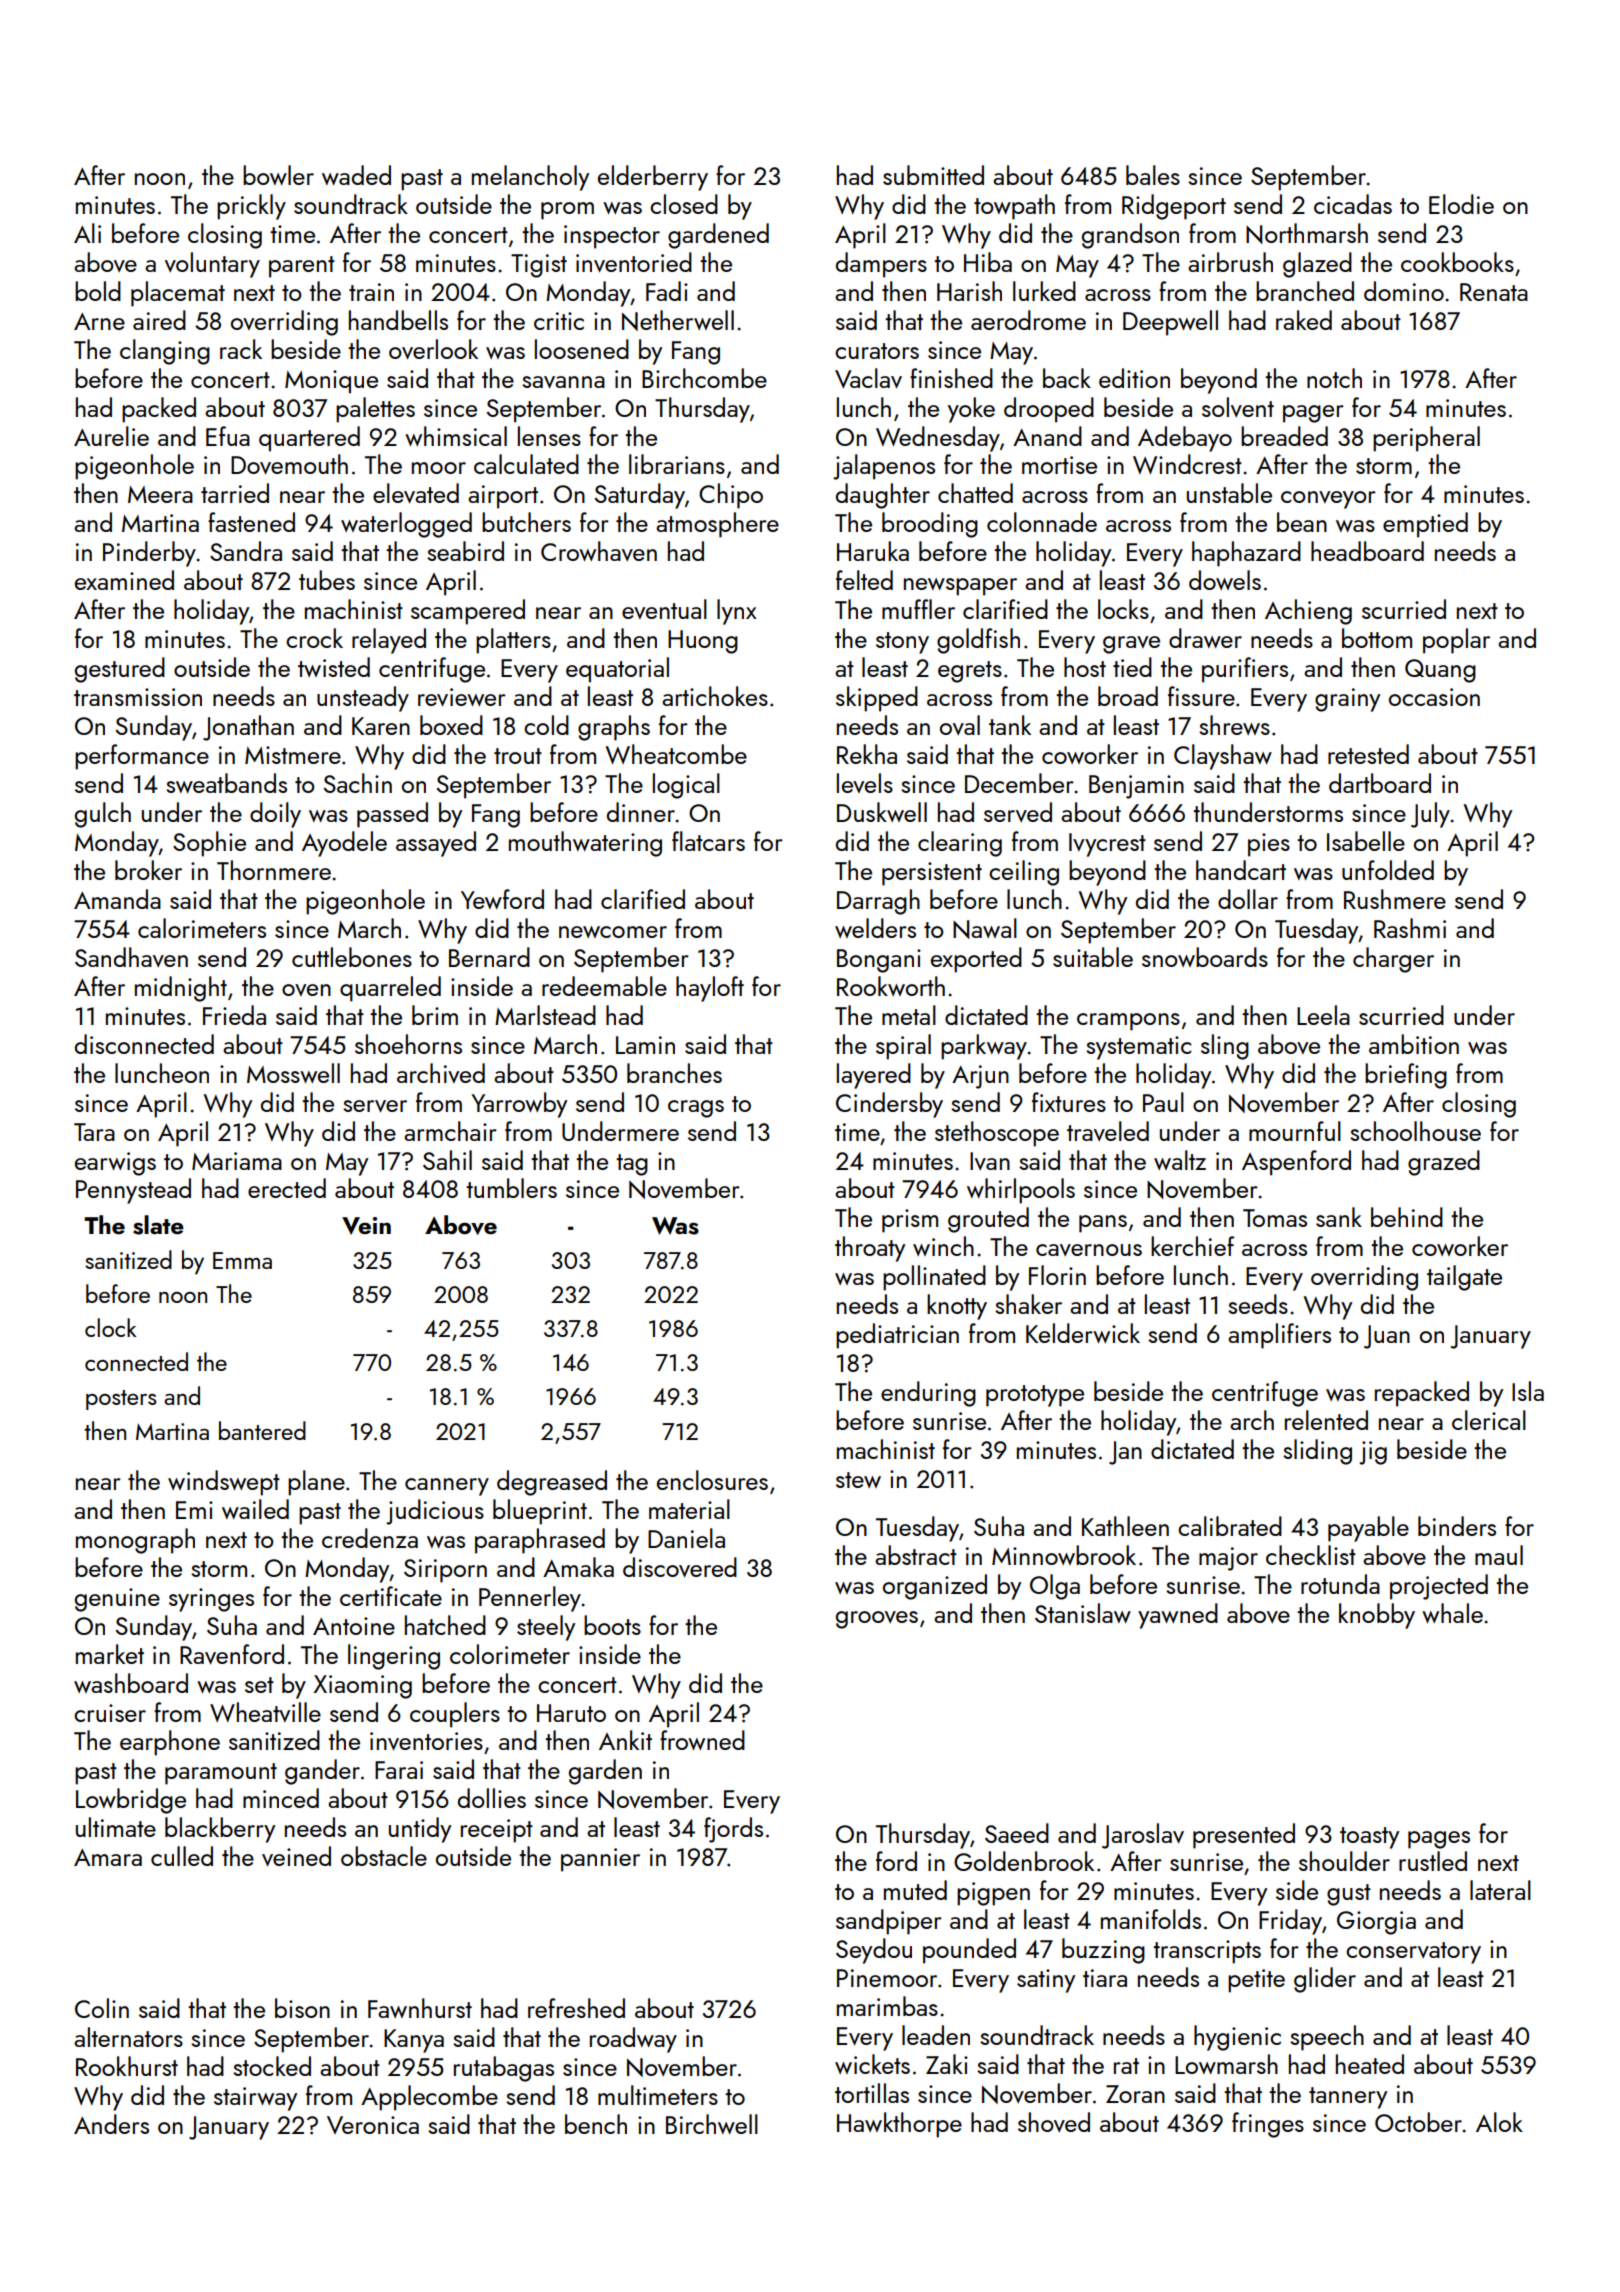 The height and width of the image is (2292, 1620). Describe the element at coordinates (887, 2006) in the image. I see `marimbas` at that location.
